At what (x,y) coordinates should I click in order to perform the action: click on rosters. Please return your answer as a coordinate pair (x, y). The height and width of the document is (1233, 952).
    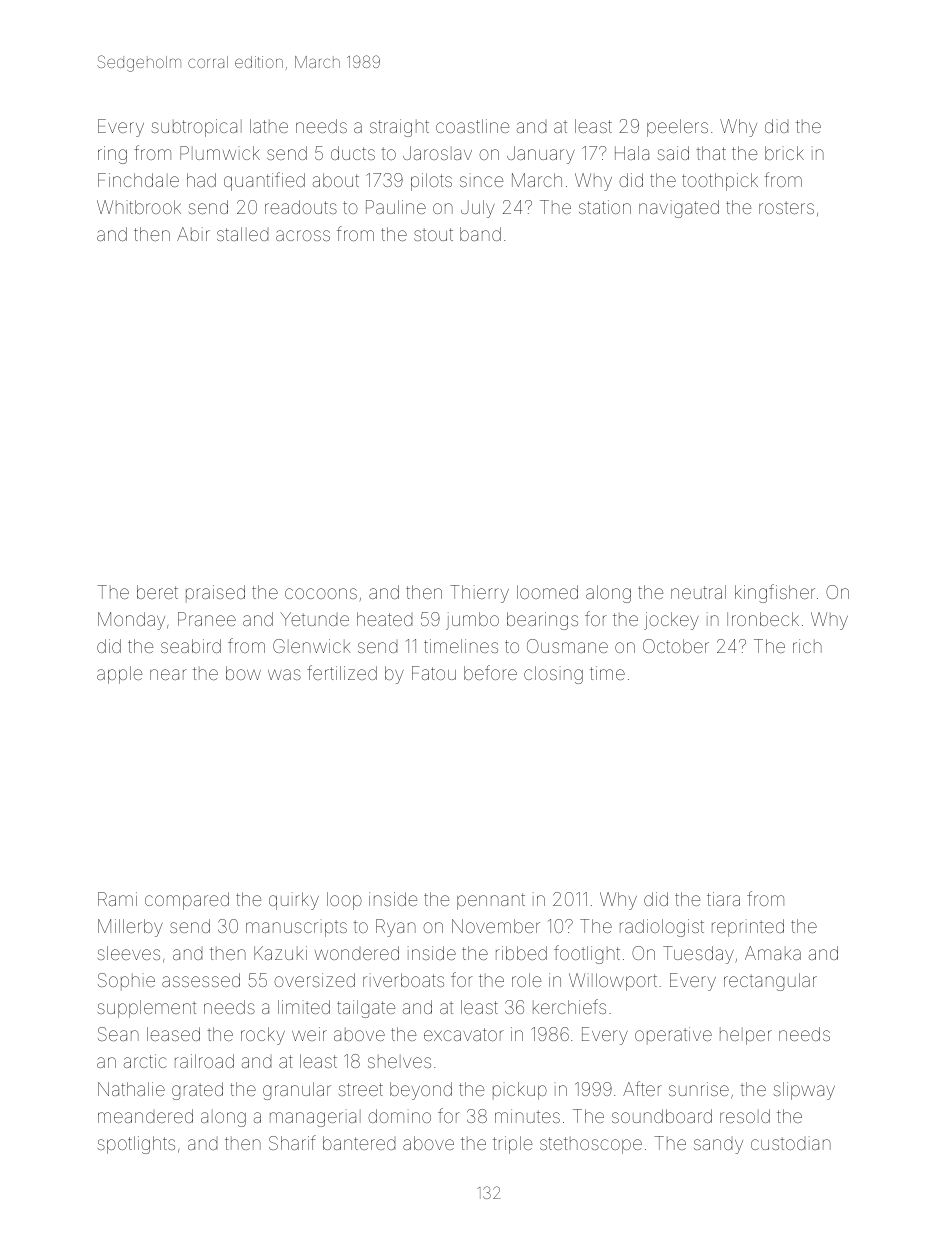
    Looking at the image, I should click on (786, 207).
